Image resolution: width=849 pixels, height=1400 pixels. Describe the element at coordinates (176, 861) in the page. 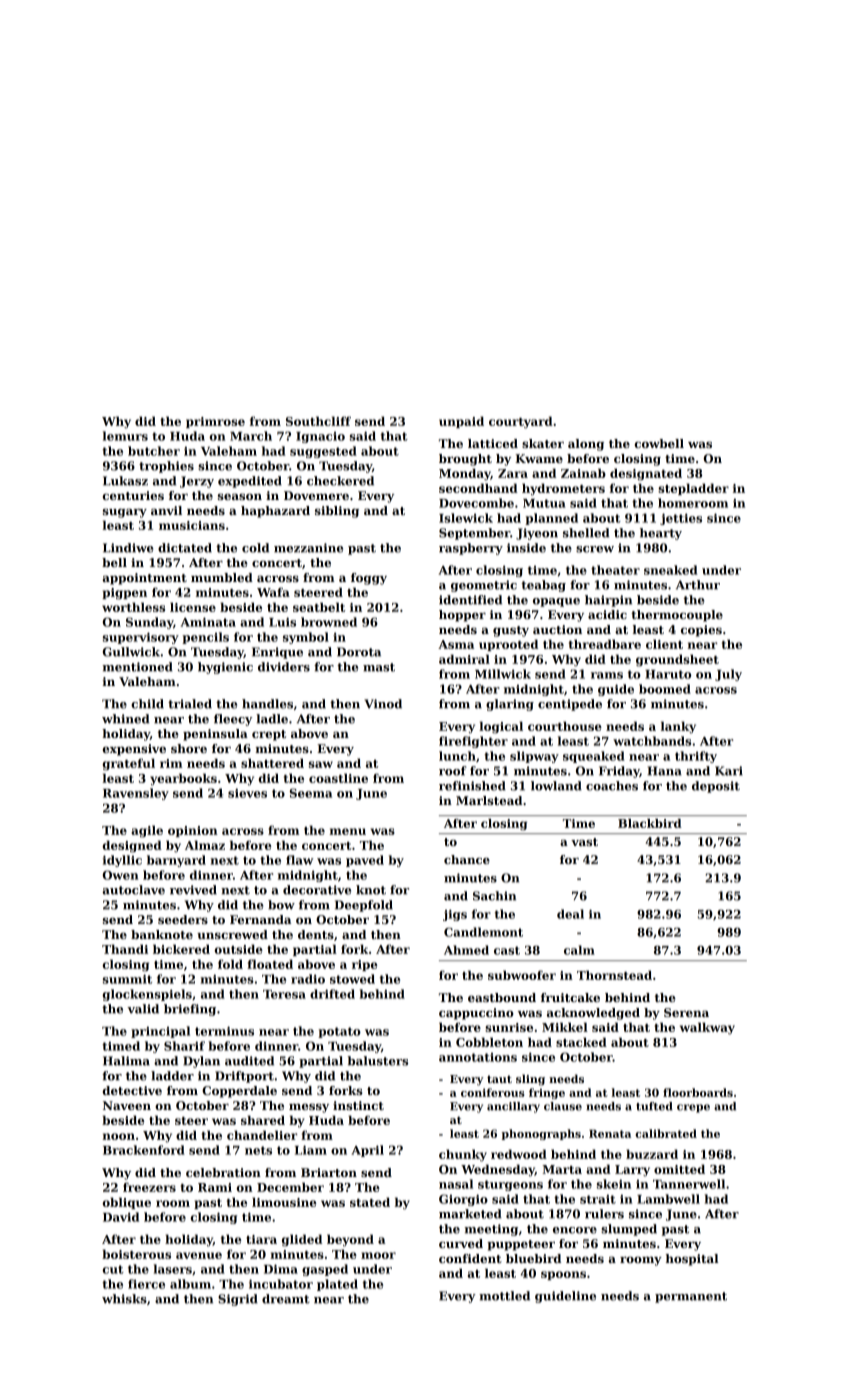

I see `barnyard` at that location.
